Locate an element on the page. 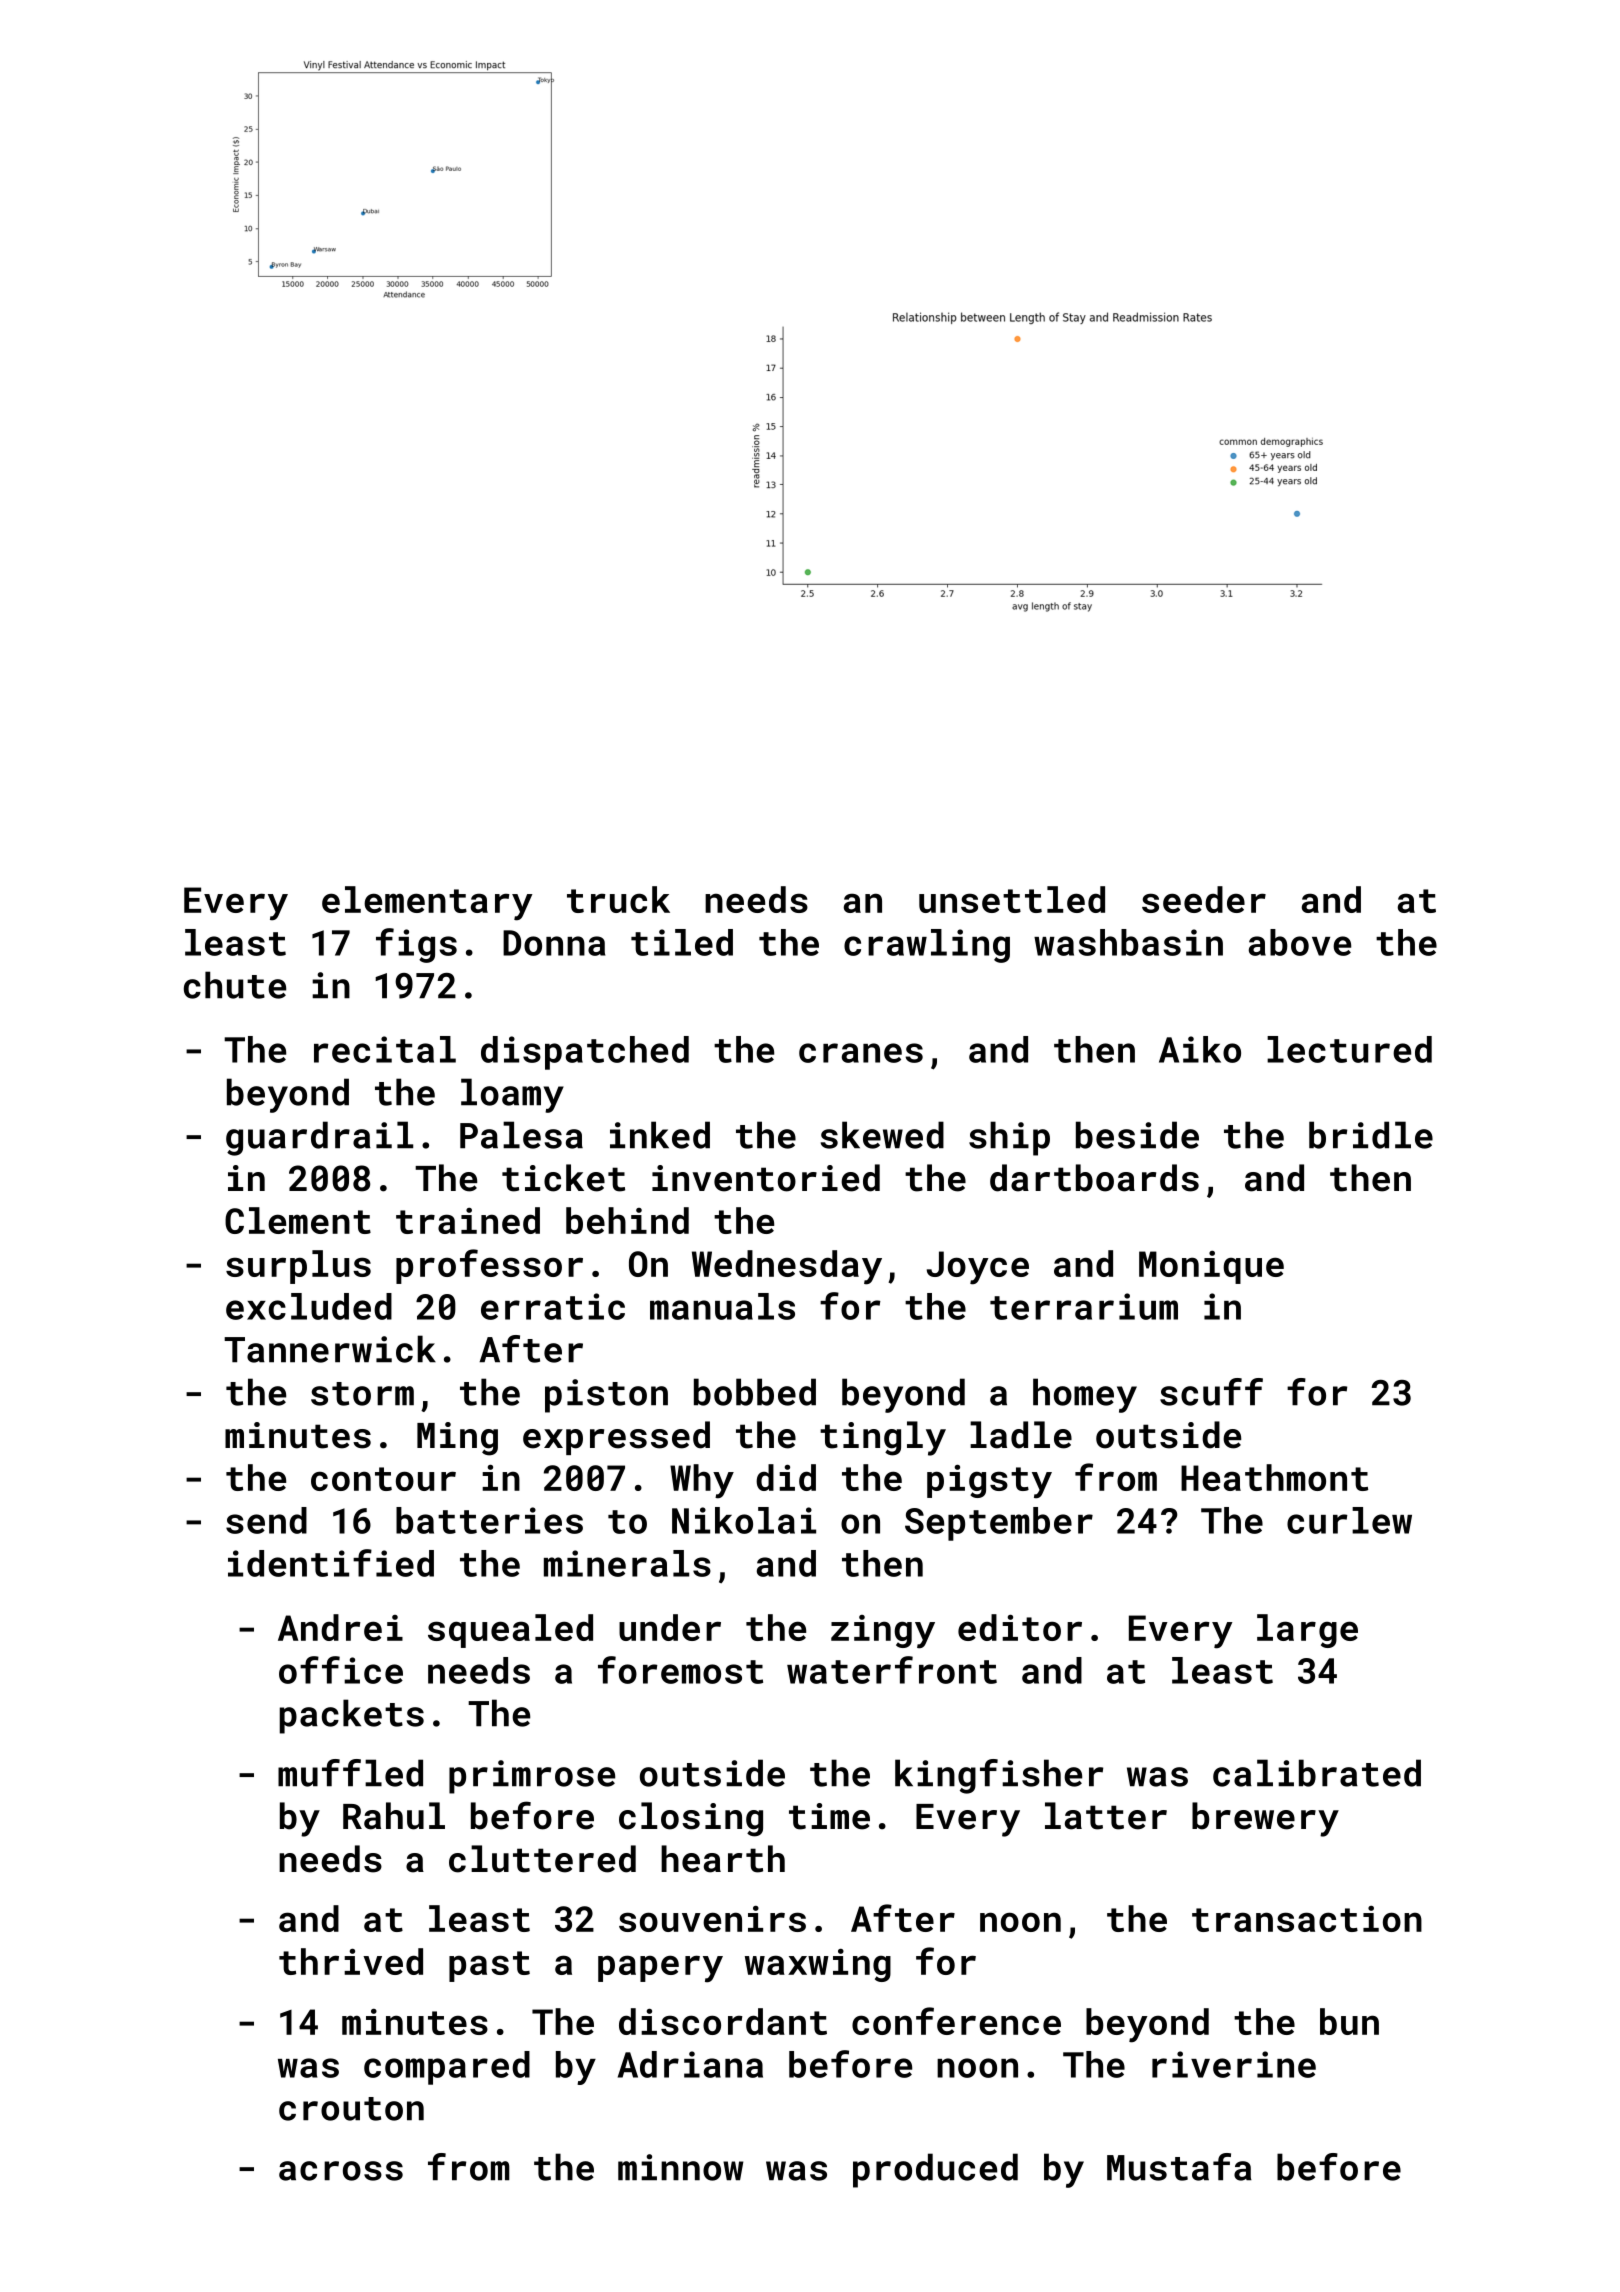 The image size is (1620, 2292). seeder is located at coordinates (1204, 899).
